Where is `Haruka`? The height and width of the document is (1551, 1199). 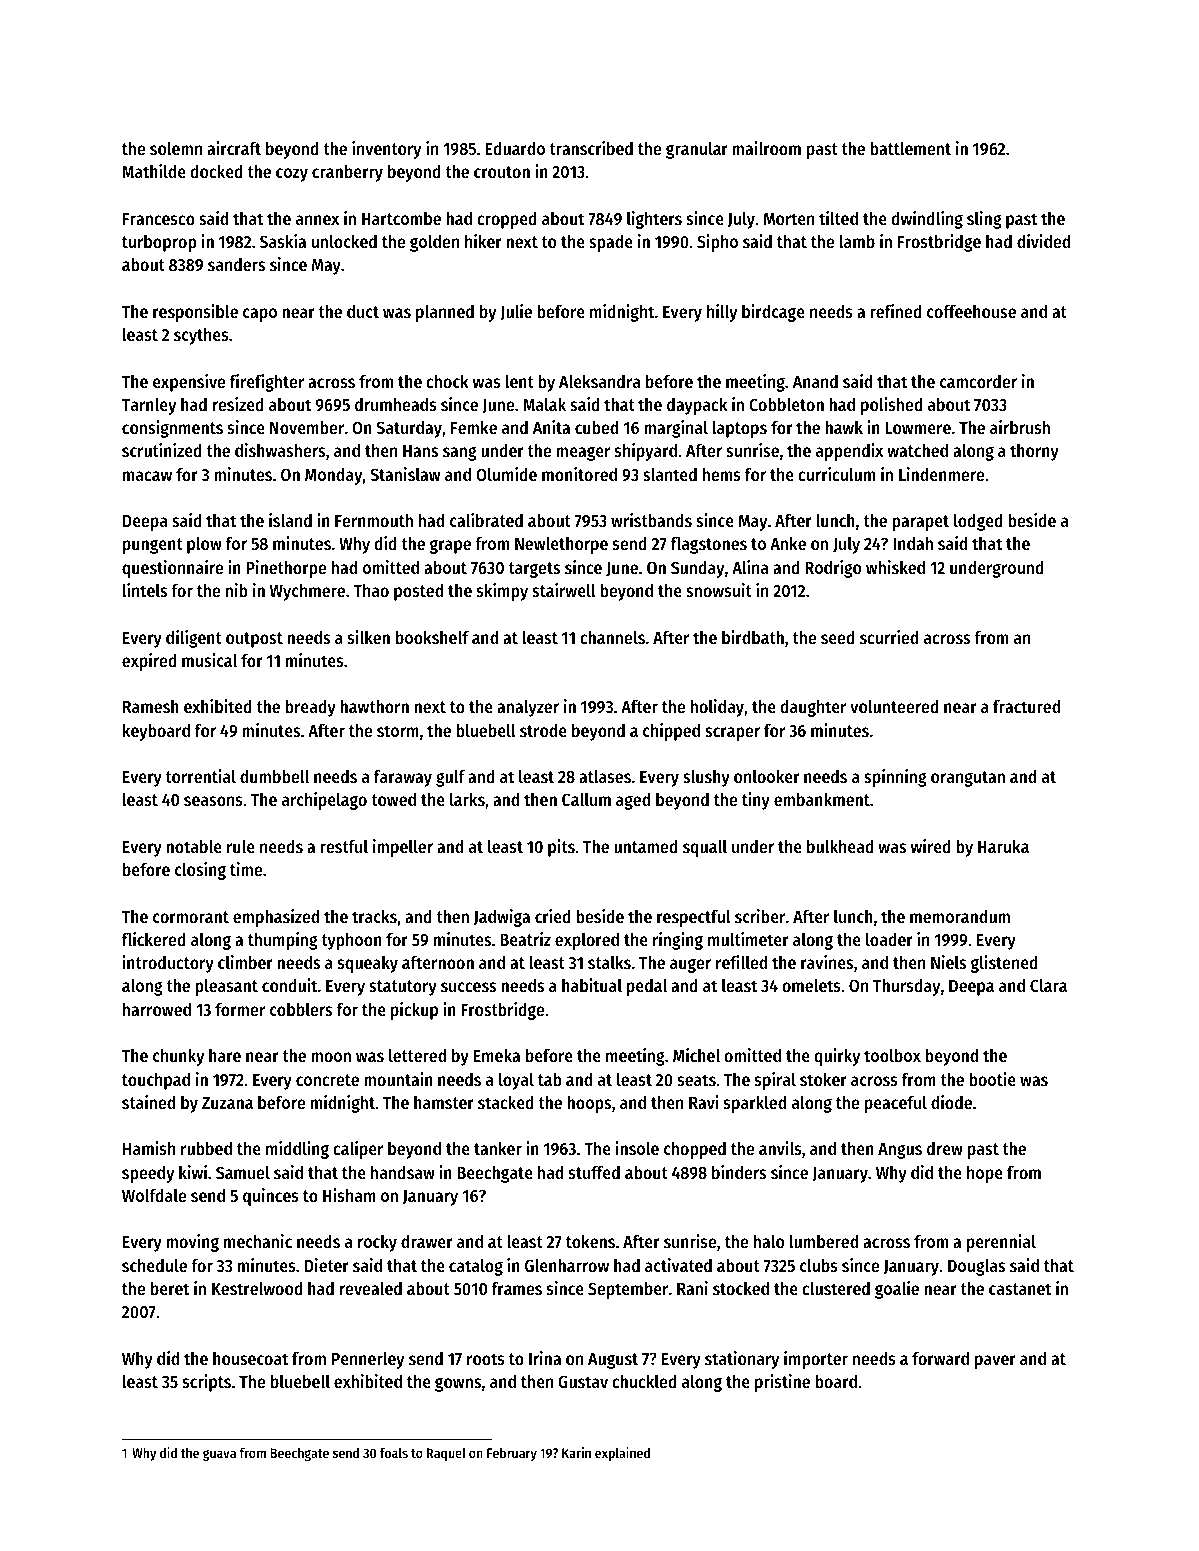
Haruka is located at coordinates (1003, 846).
